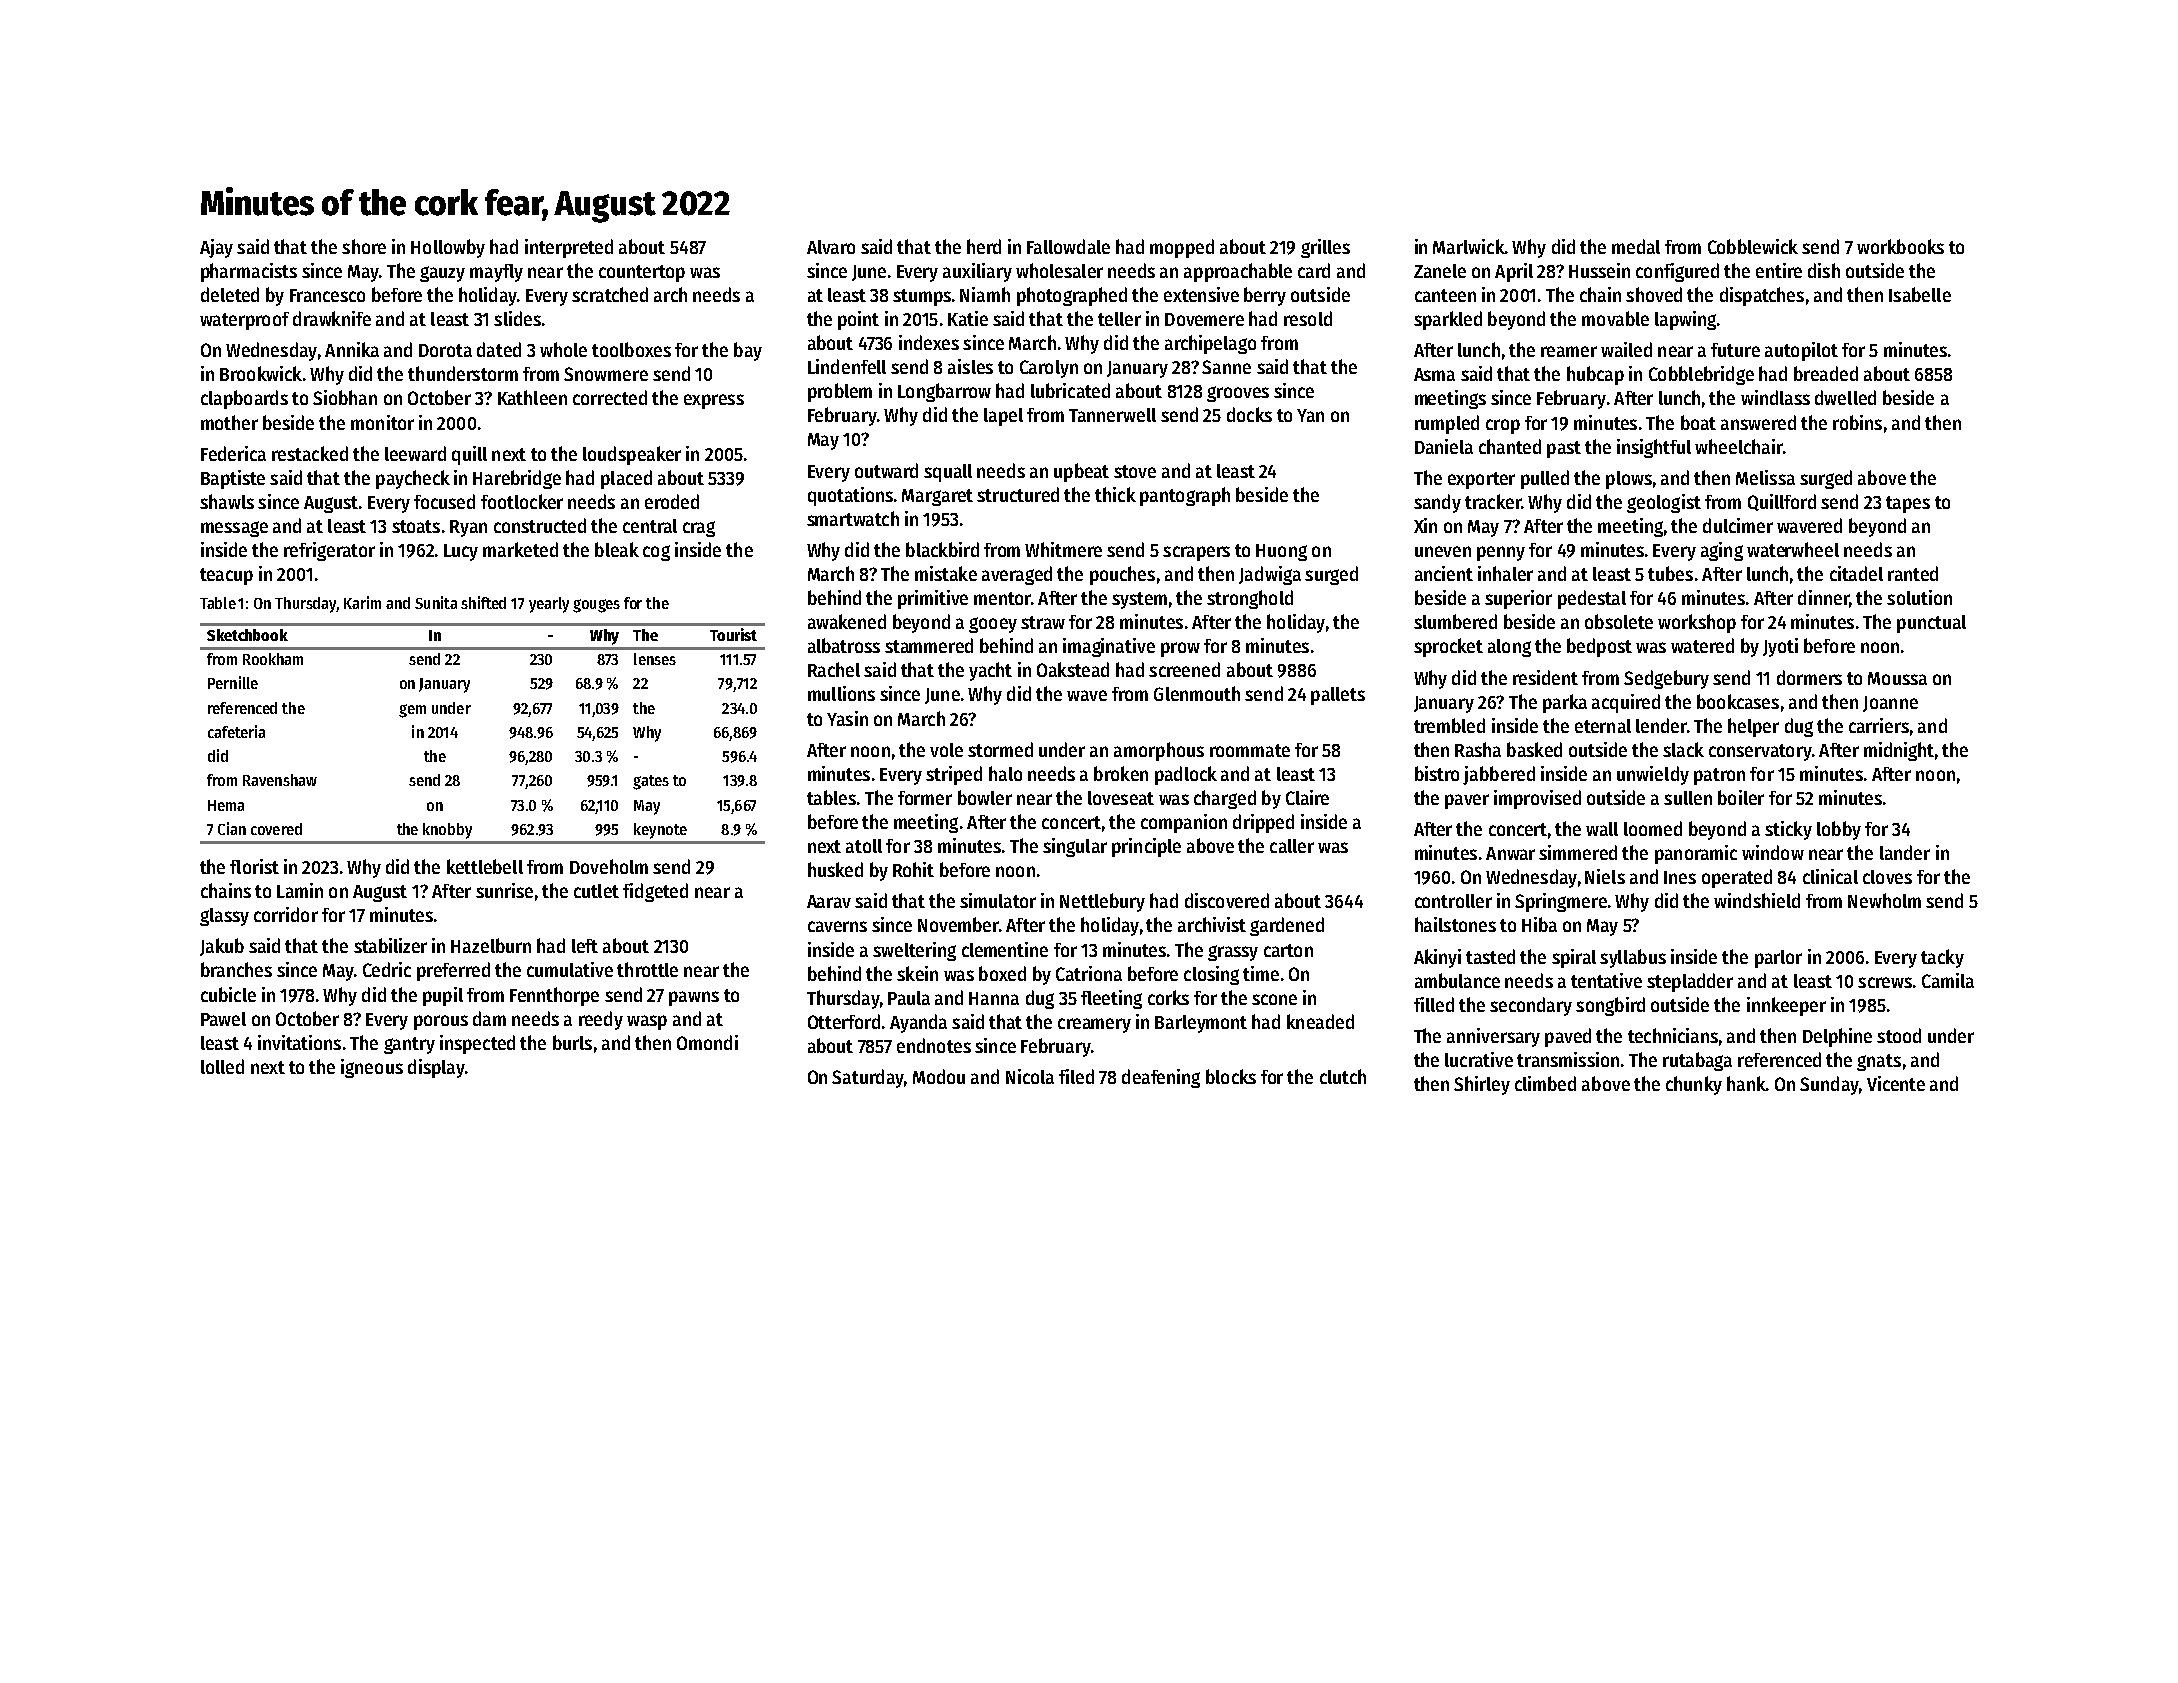 The width and height of the screenshot is (2178, 1683). What do you see at coordinates (1068, 246) in the screenshot?
I see `Fallowdale` at bounding box center [1068, 246].
